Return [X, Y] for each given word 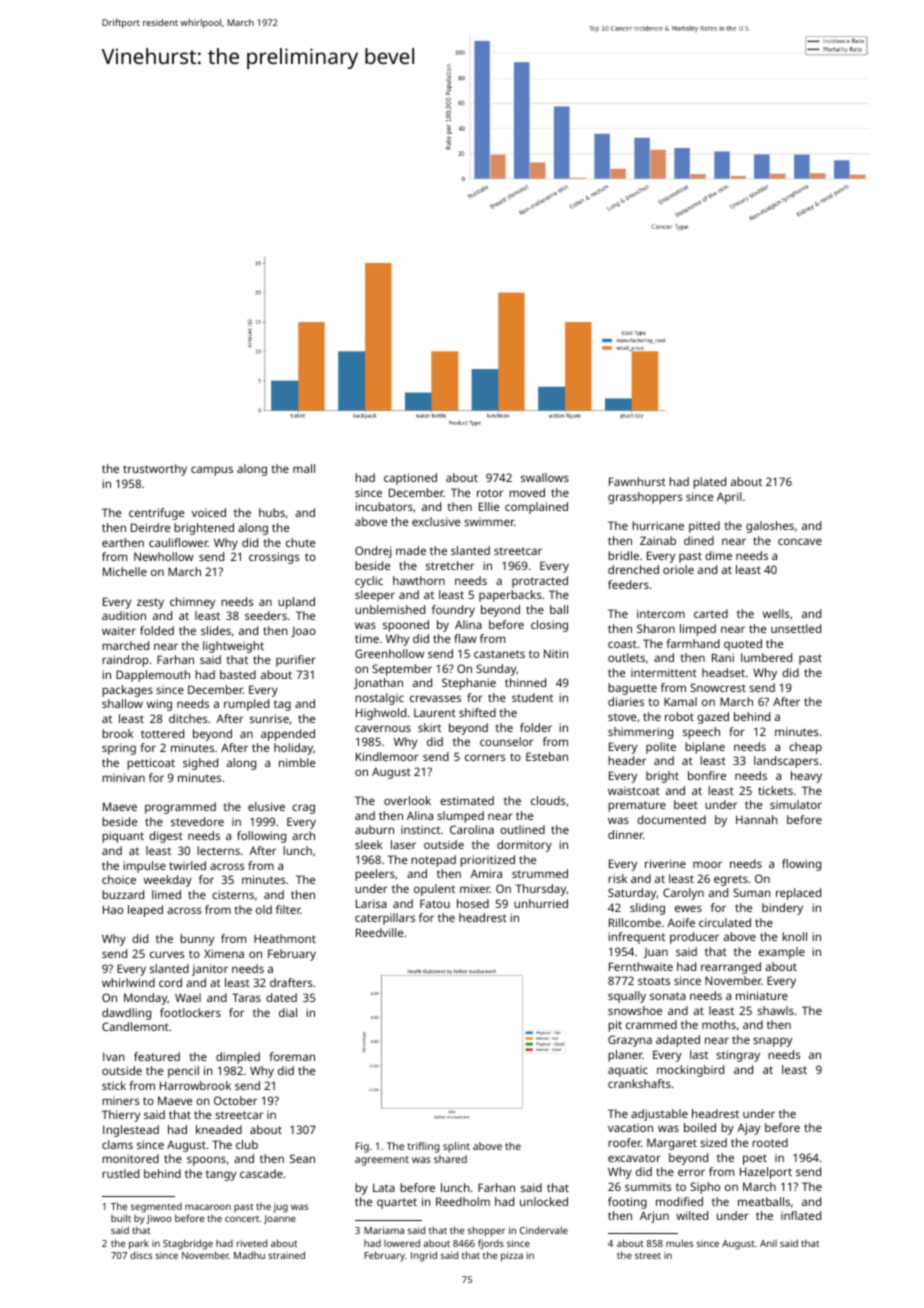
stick [114, 1085]
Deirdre [150, 527]
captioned [410, 479]
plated [709, 483]
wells [776, 613]
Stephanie [469, 684]
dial [288, 1012]
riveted [252, 1243]
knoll [794, 936]
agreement [382, 1161]
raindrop [125, 661]
